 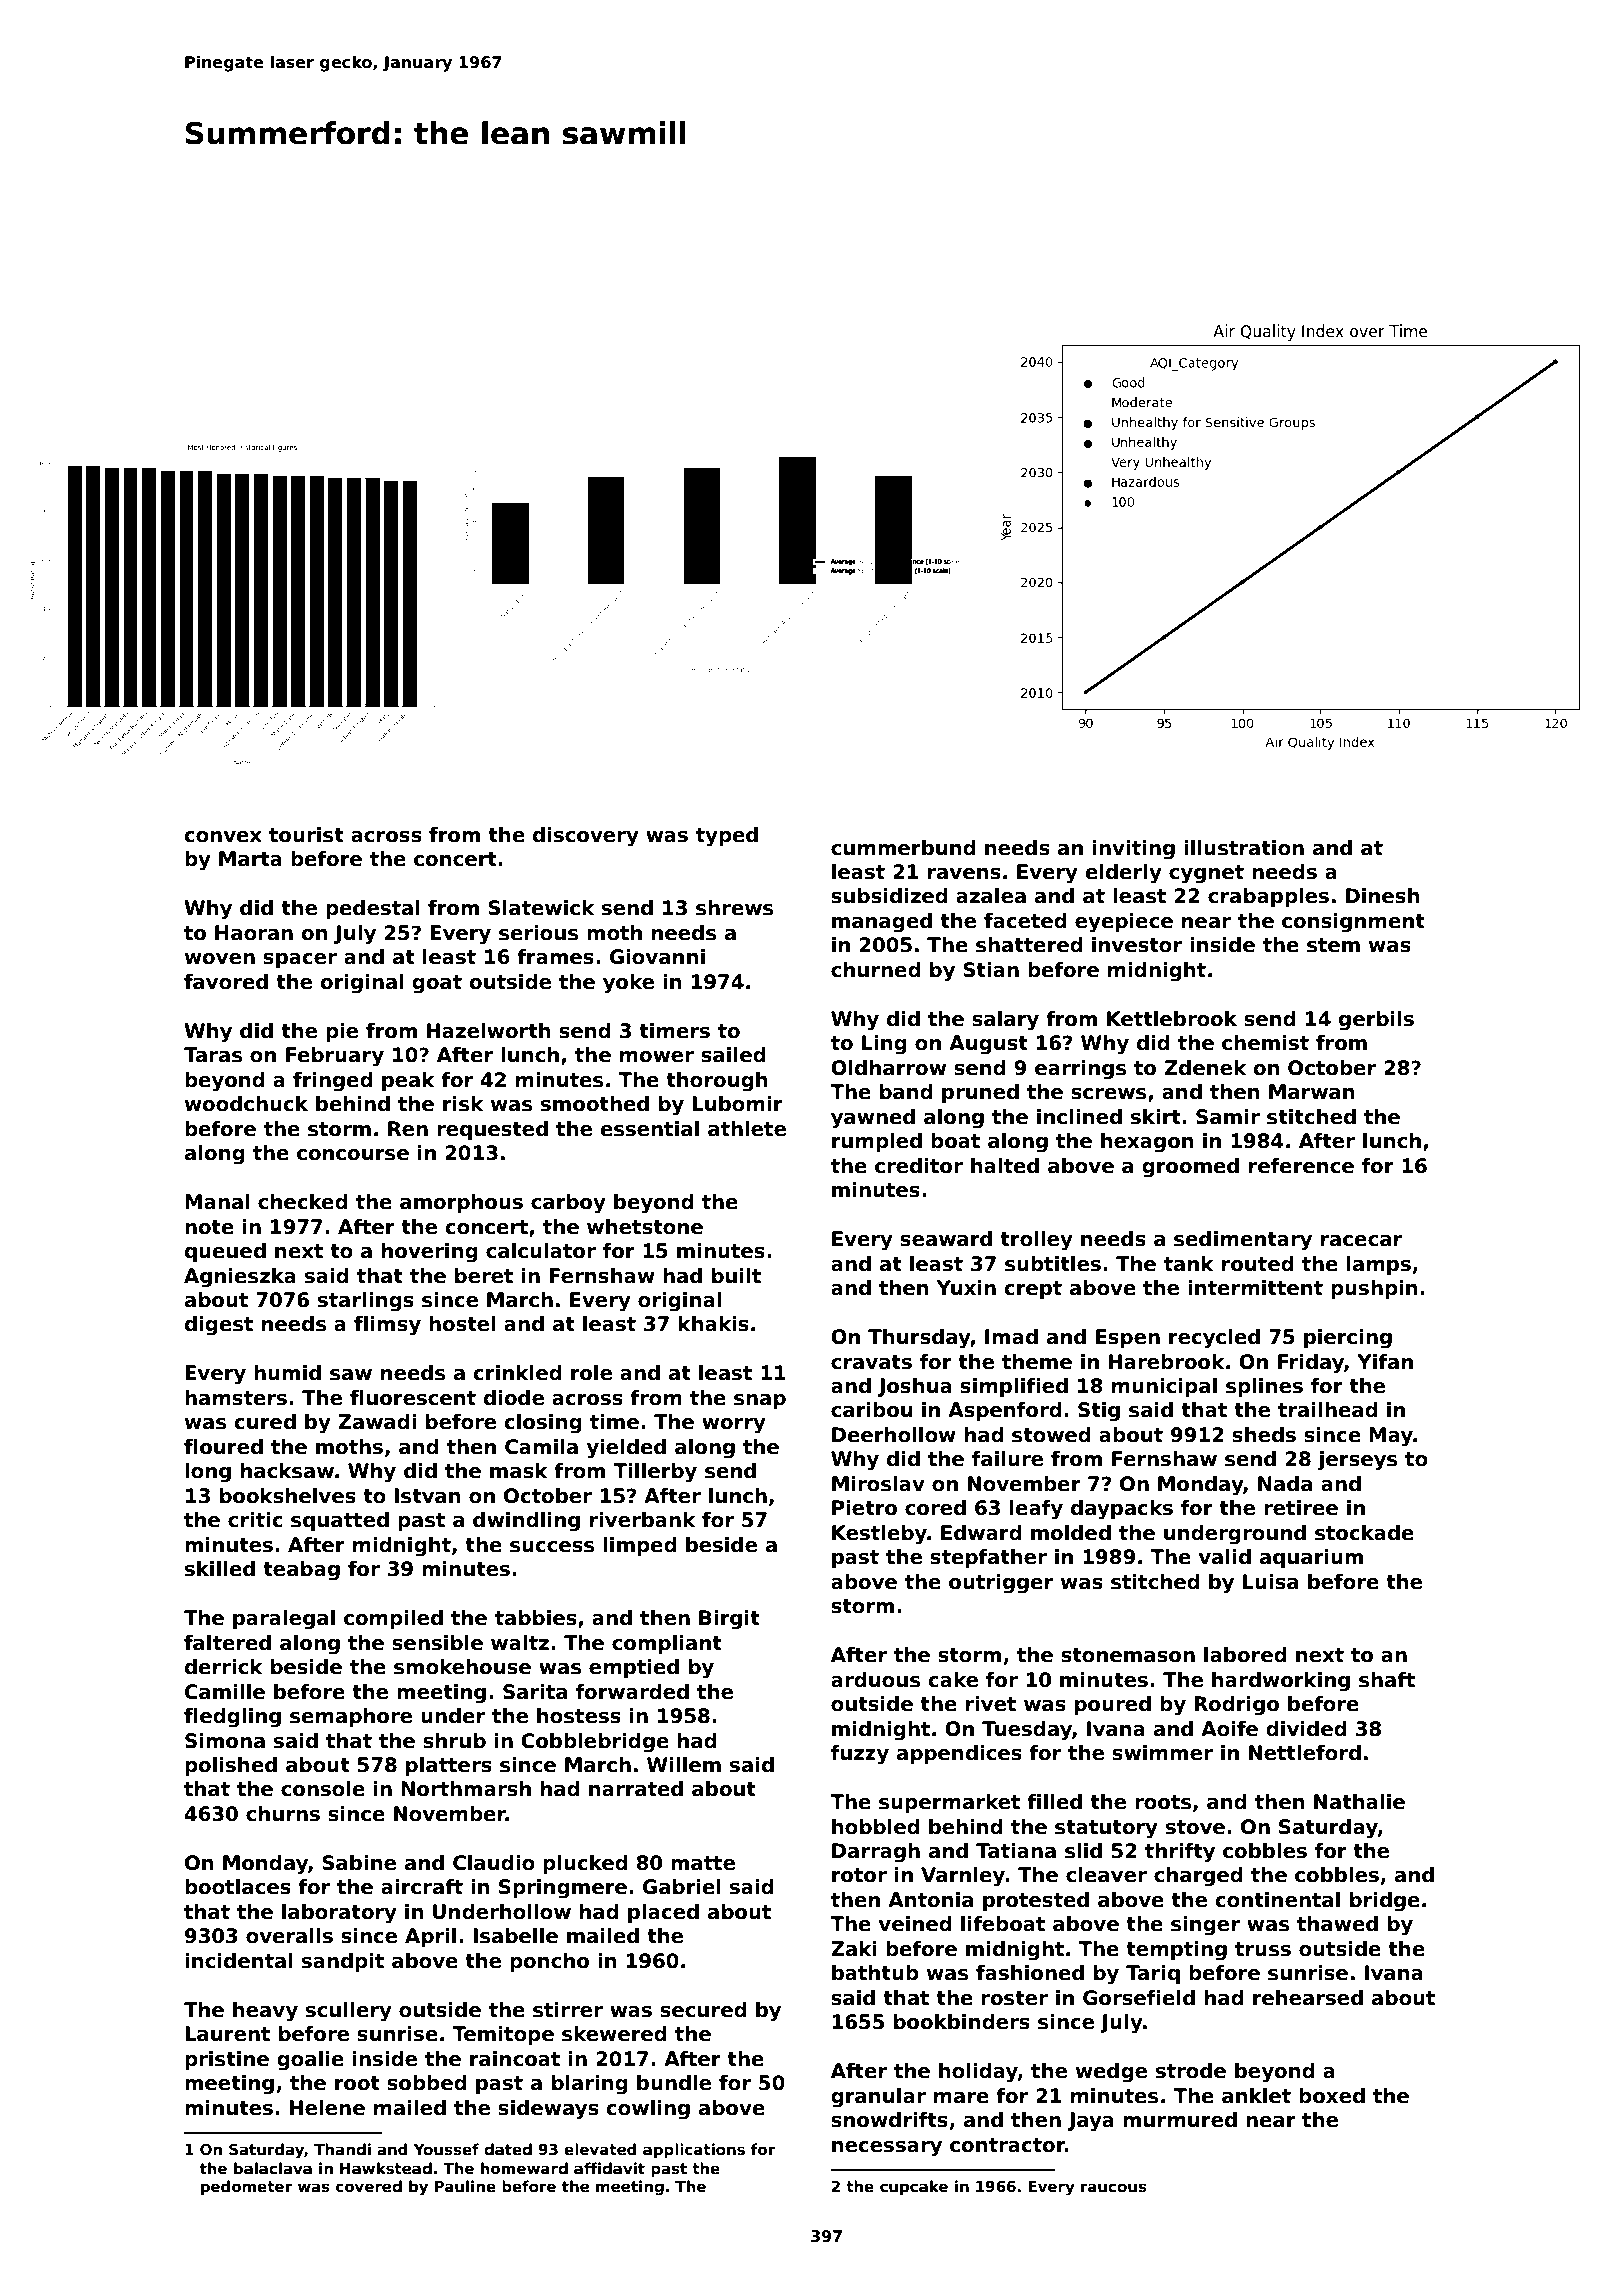 I want to click on illustration, so click(x=1244, y=848).
